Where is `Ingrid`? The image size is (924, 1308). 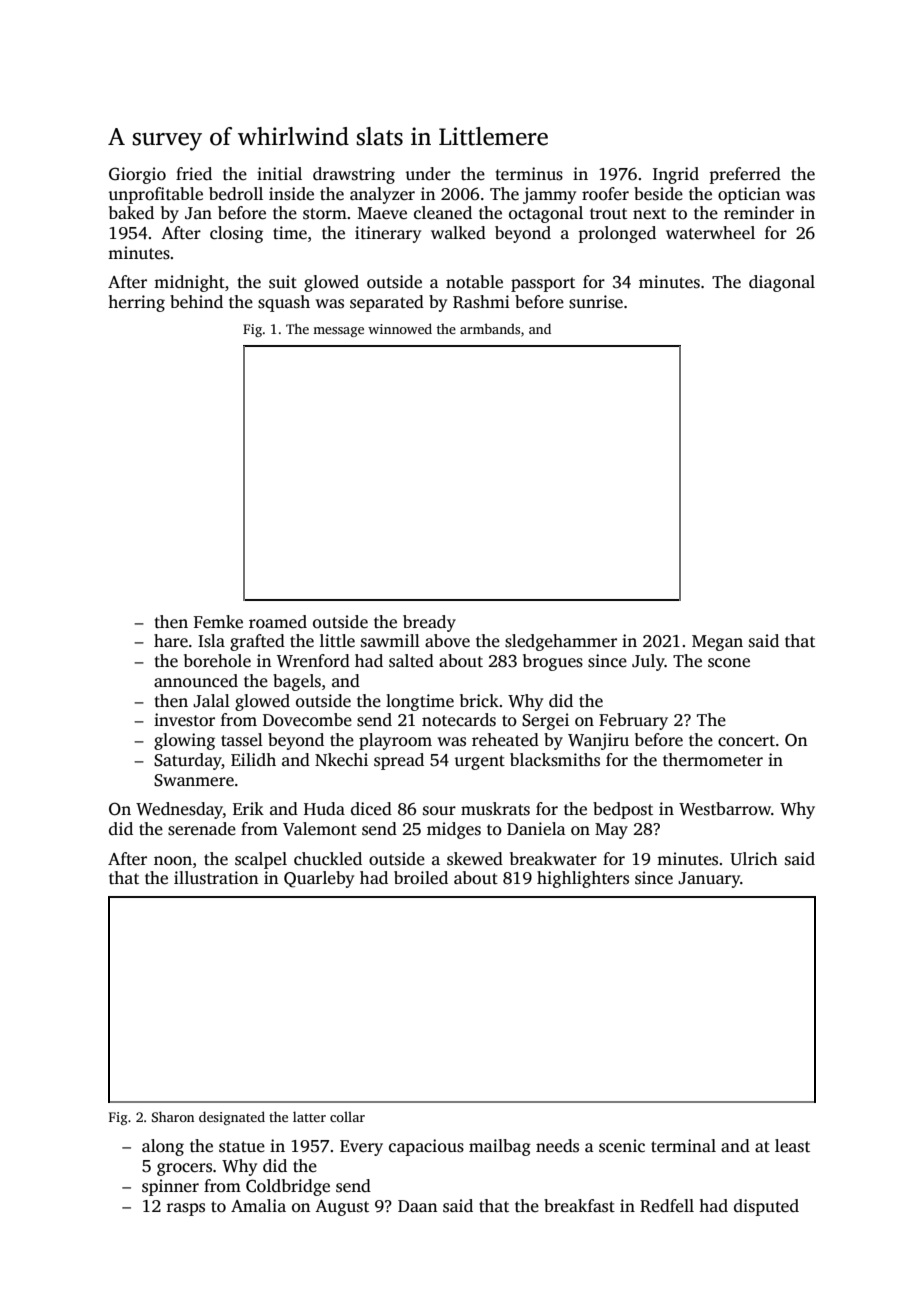 Ingrid is located at coordinates (676, 175).
